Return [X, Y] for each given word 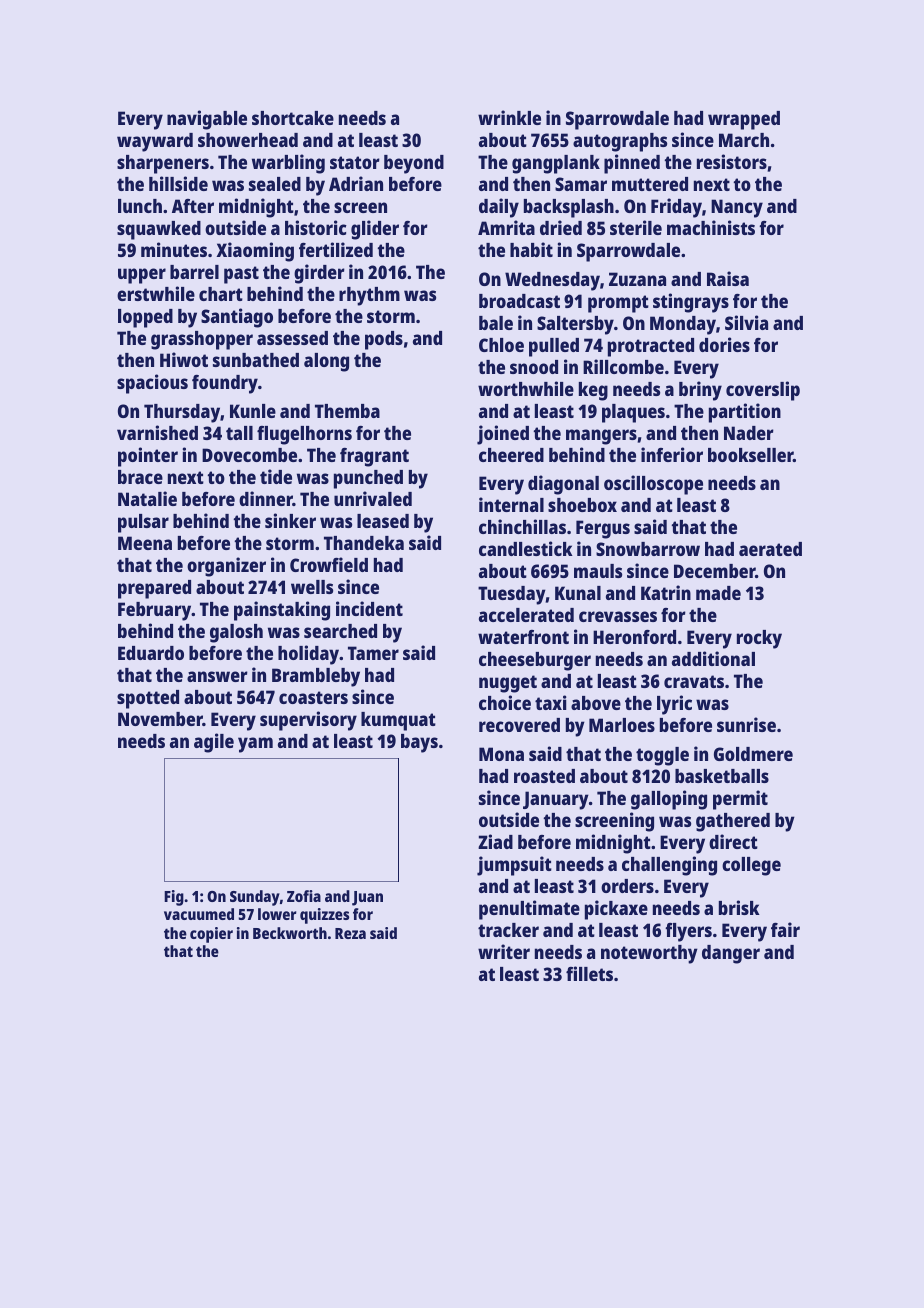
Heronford [634, 637]
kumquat [398, 721]
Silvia [746, 322]
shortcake [293, 118]
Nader [749, 433]
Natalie [147, 498]
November [160, 719]
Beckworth [290, 933]
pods [384, 340]
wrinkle [509, 117]
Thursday [182, 413]
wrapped [744, 120]
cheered [511, 455]
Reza [350, 933]
